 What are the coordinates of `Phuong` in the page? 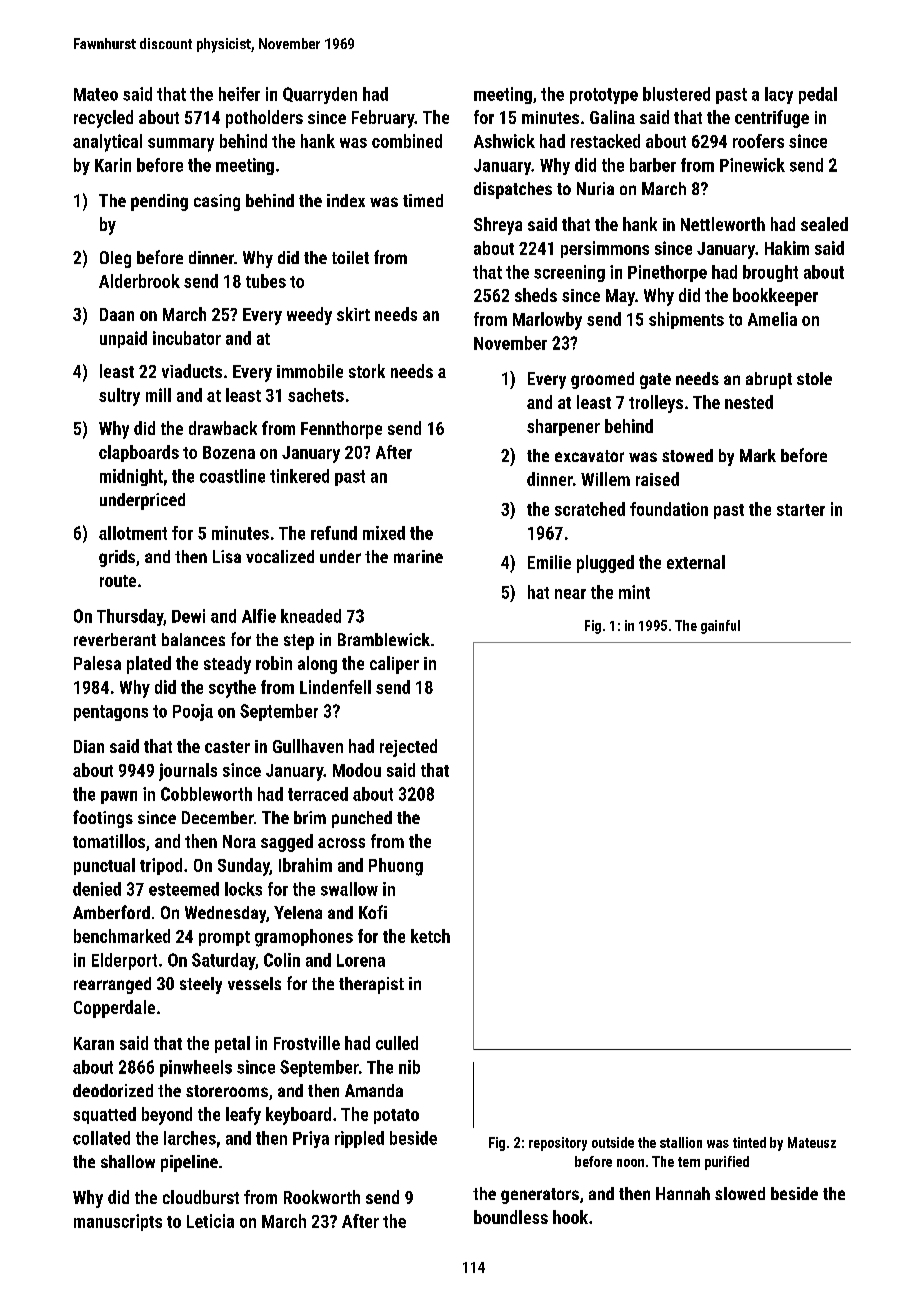 It's located at (396, 867).
